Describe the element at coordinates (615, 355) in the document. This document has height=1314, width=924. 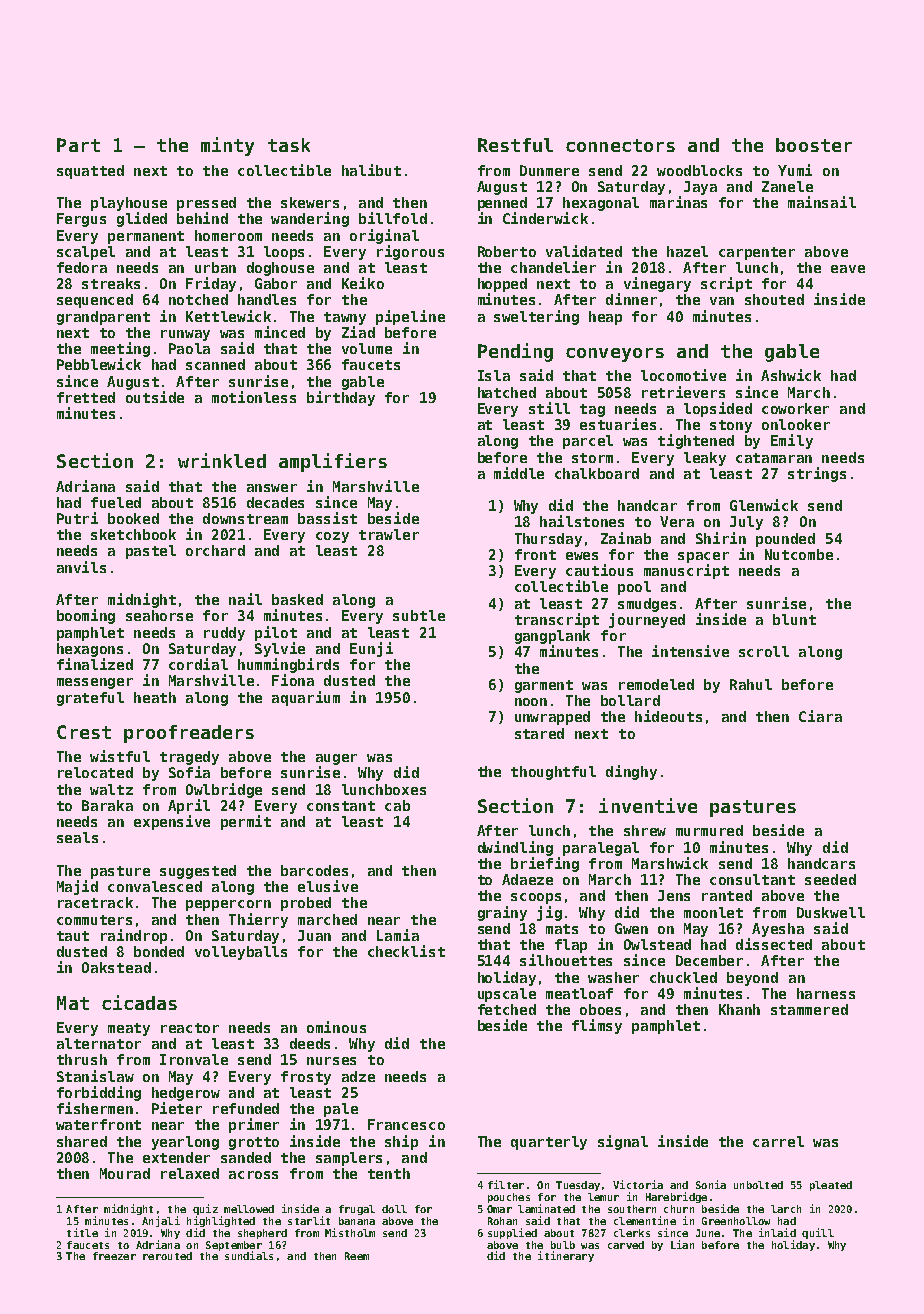
I see `conveyors` at that location.
